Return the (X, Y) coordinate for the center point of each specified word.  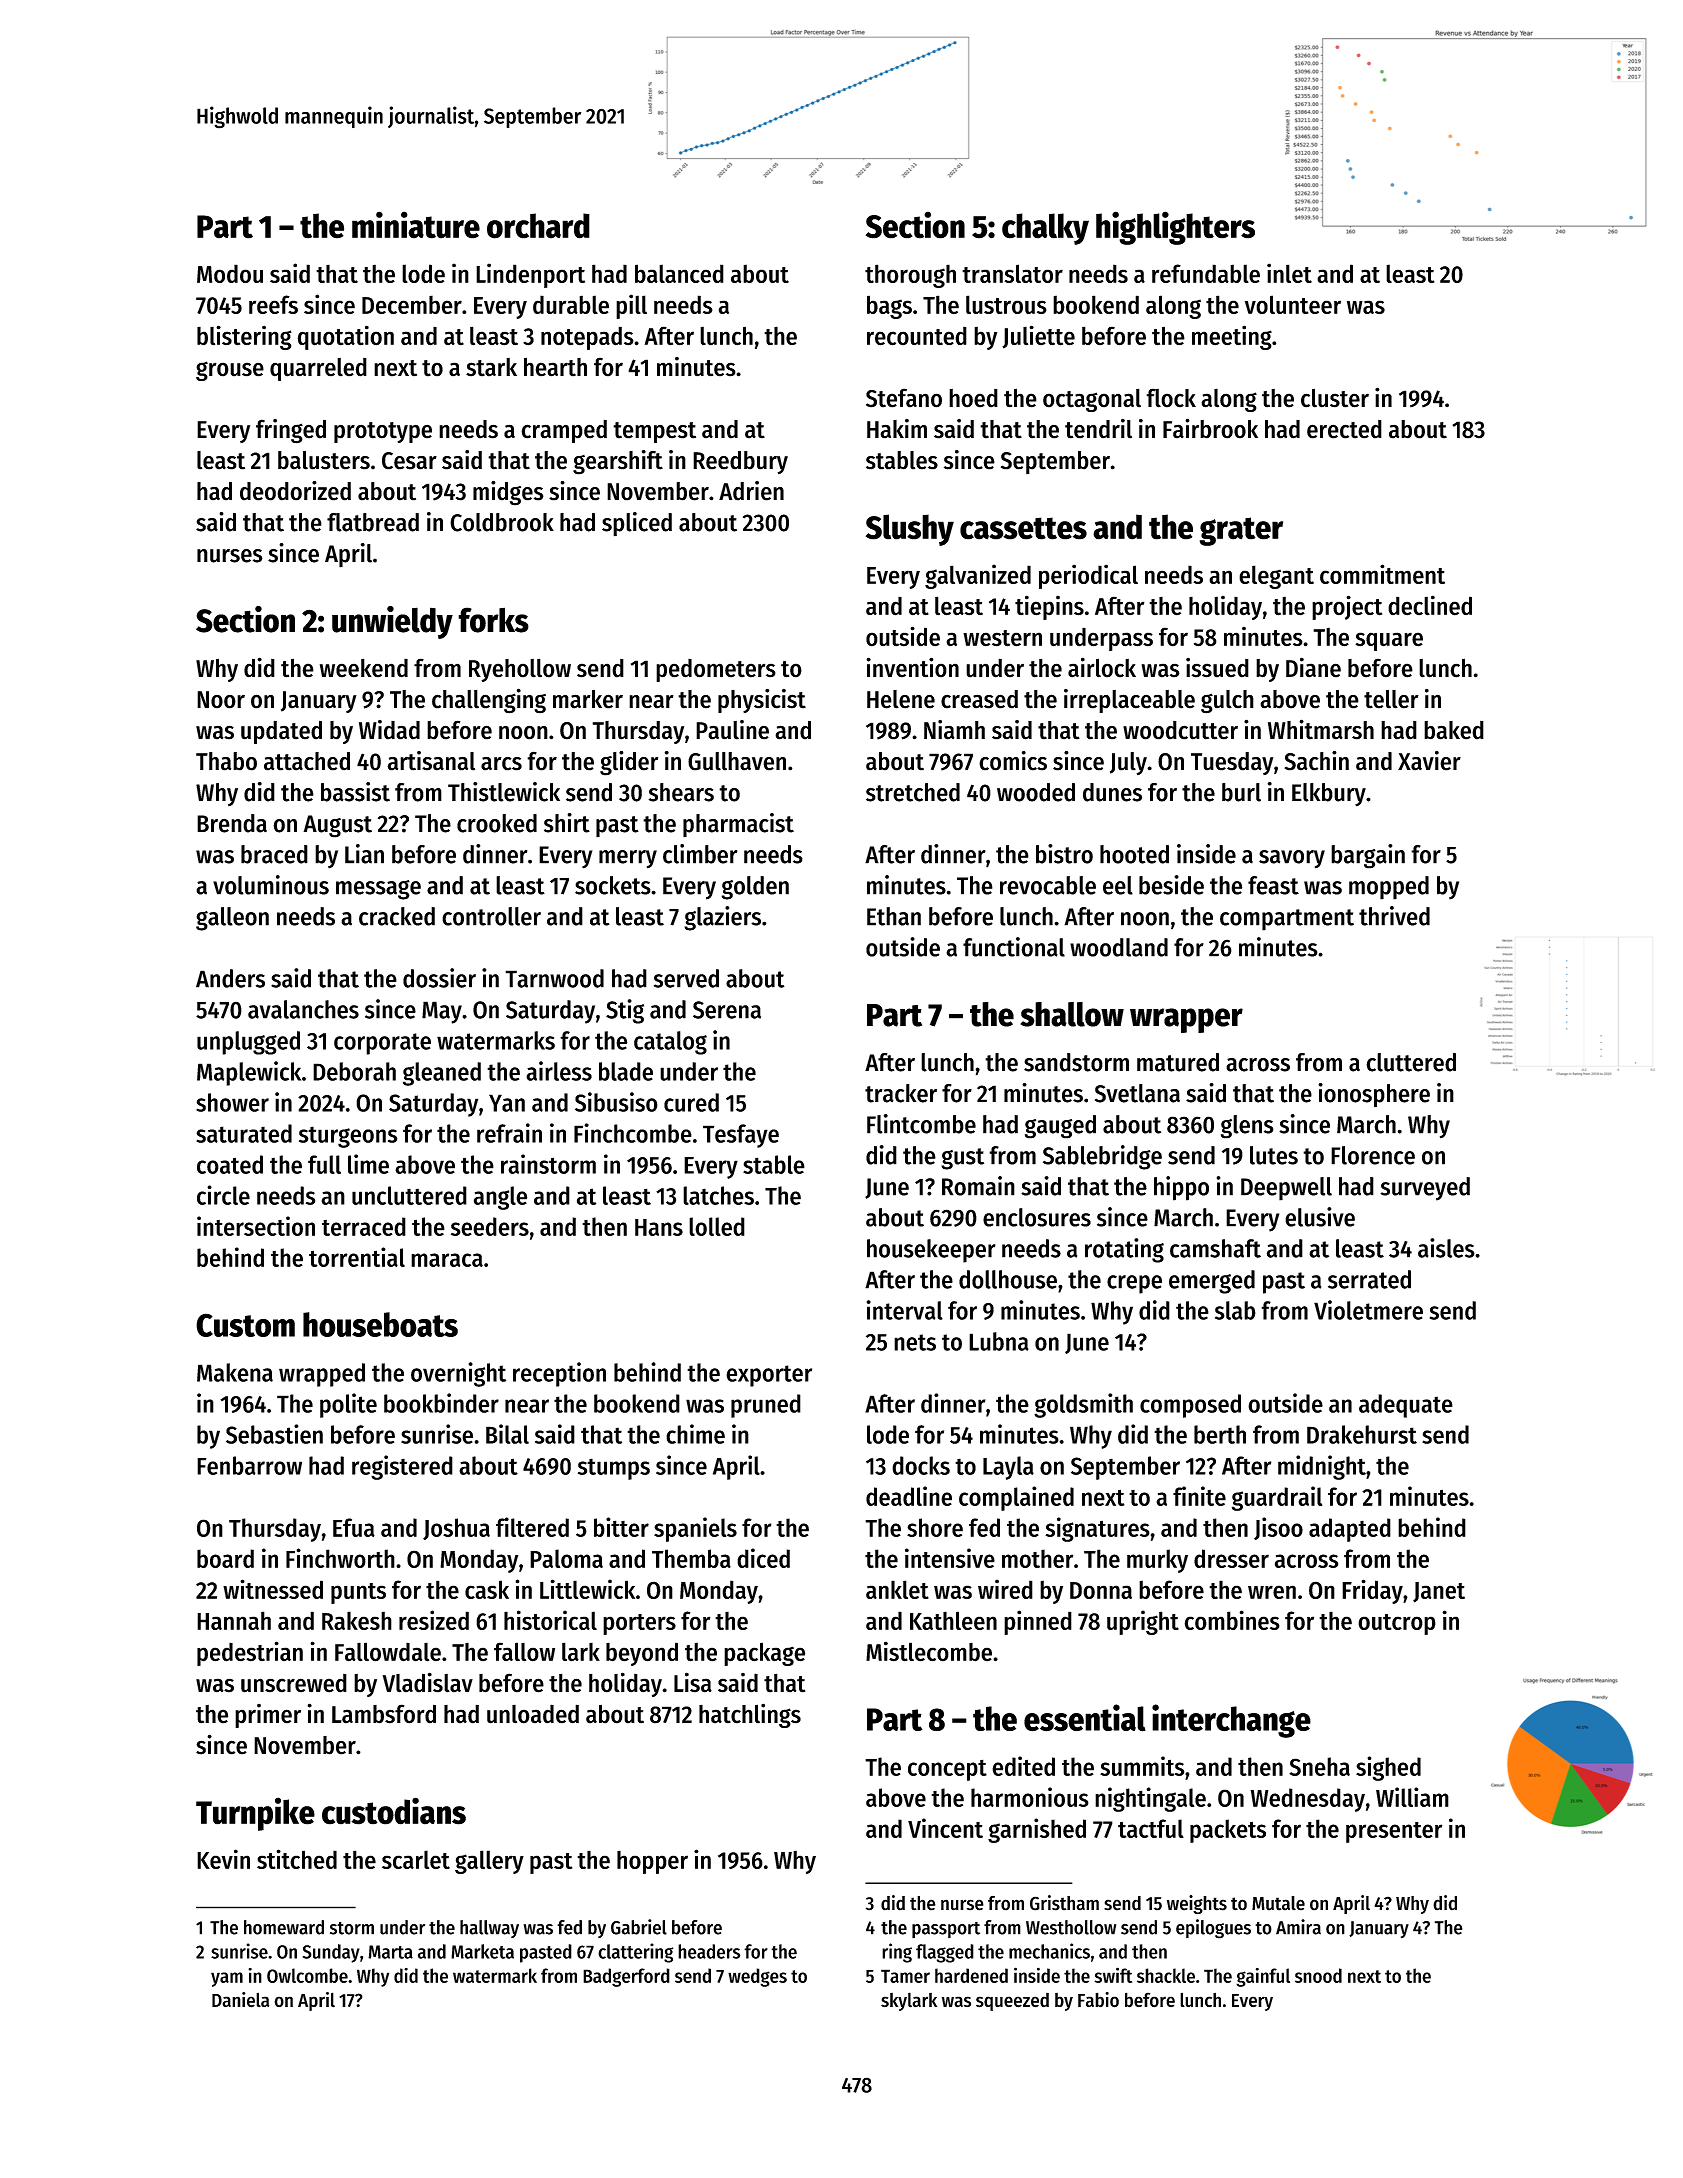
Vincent (945, 1828)
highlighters (1175, 228)
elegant (1276, 577)
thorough (910, 276)
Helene (901, 699)
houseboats (380, 1324)
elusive (1320, 1217)
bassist (355, 792)
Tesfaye (741, 1136)
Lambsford (384, 1714)
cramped (564, 431)
